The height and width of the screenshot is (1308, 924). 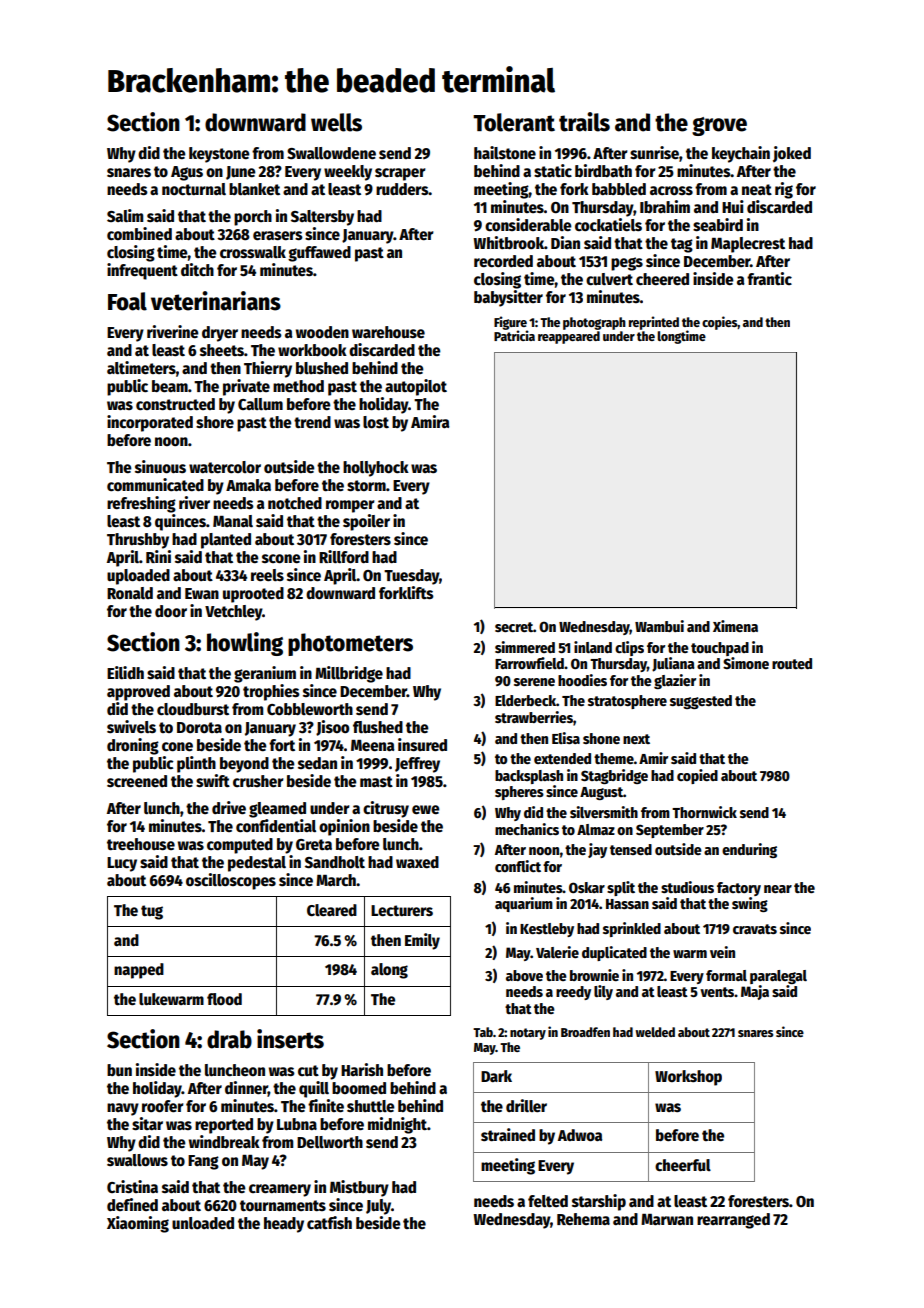 I want to click on strawberries, so click(x=534, y=717).
